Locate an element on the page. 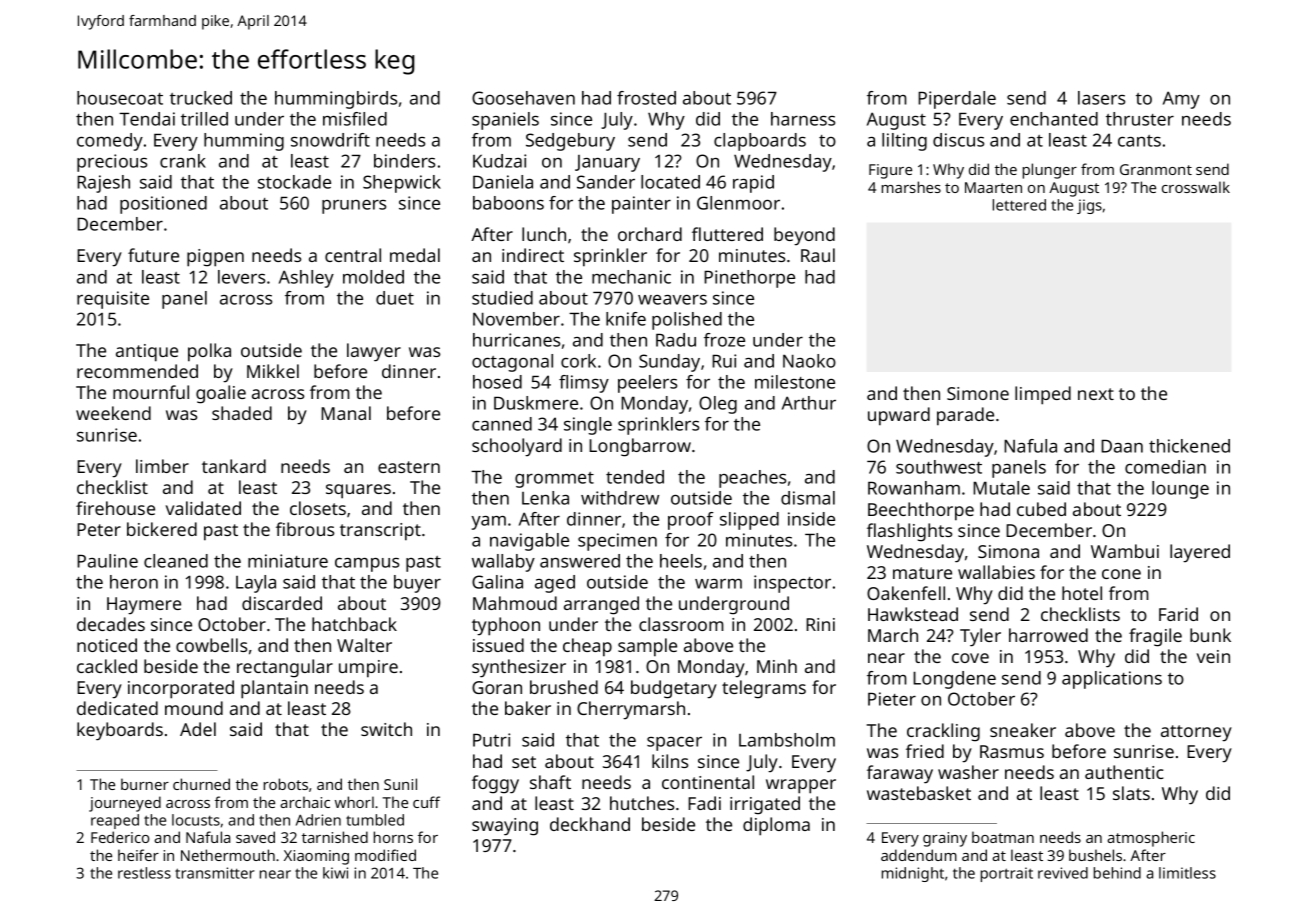  cubed is located at coordinates (1041, 509).
